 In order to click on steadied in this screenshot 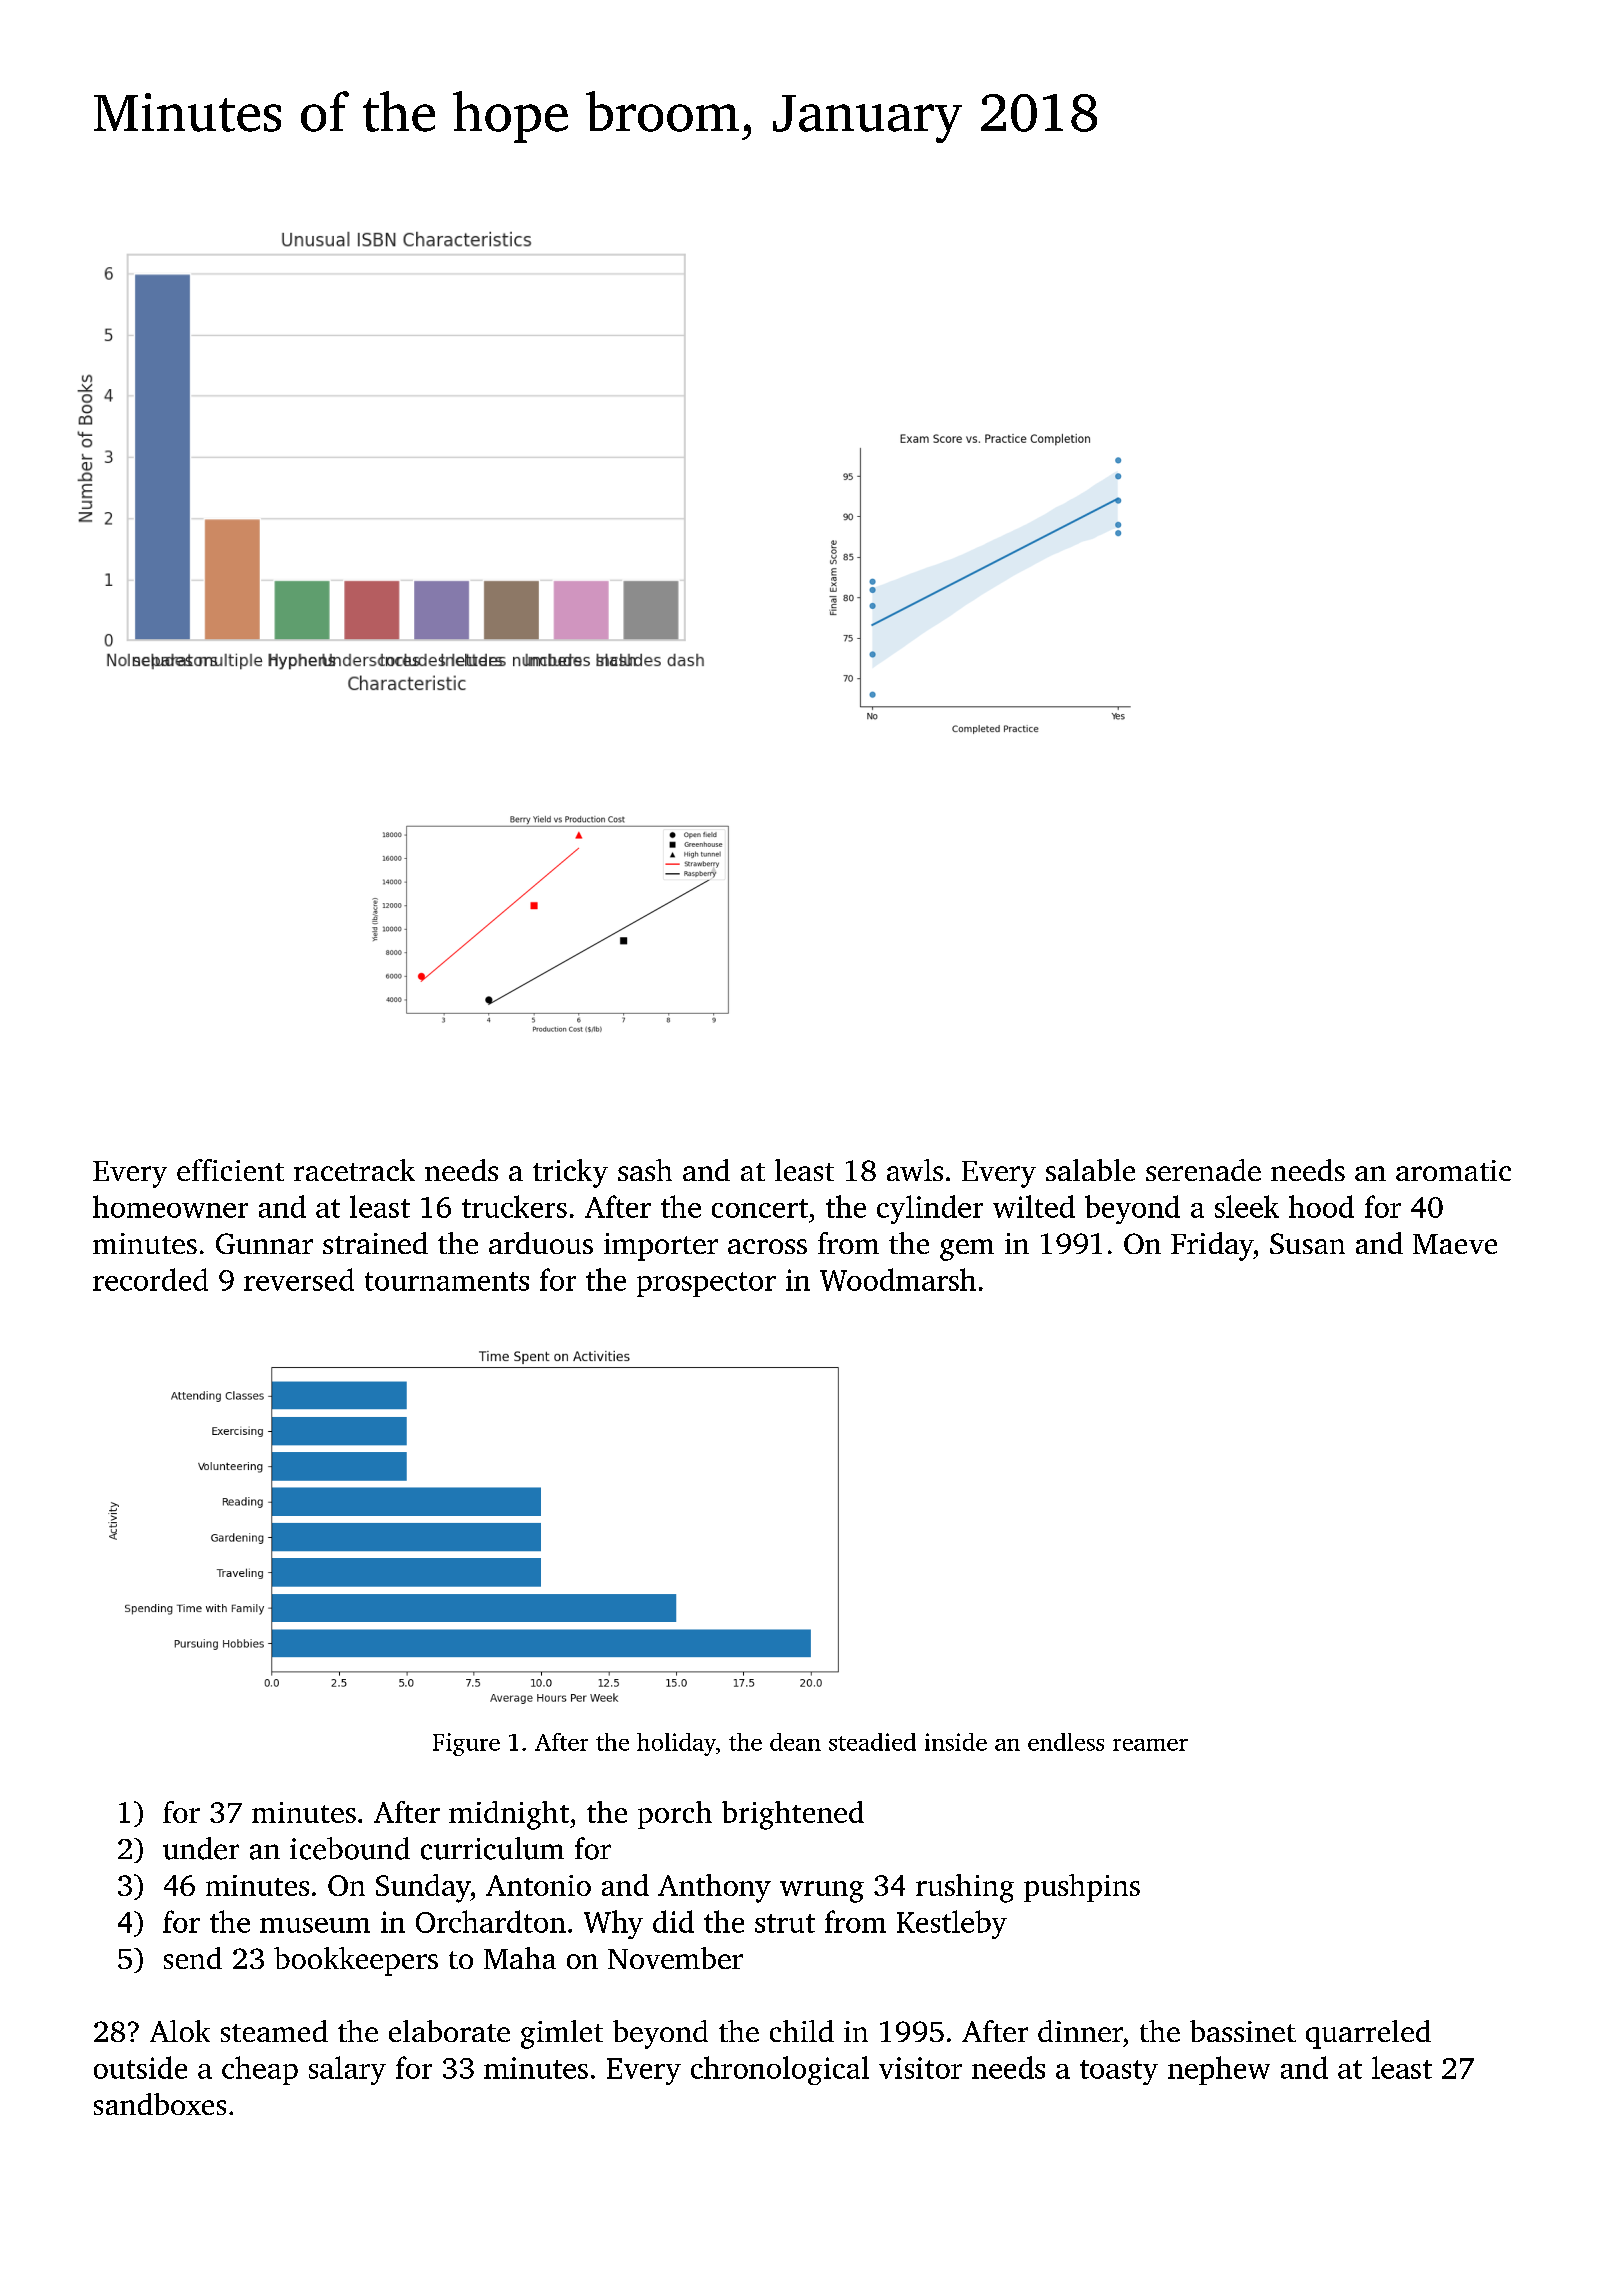, I will do `click(872, 1742)`.
